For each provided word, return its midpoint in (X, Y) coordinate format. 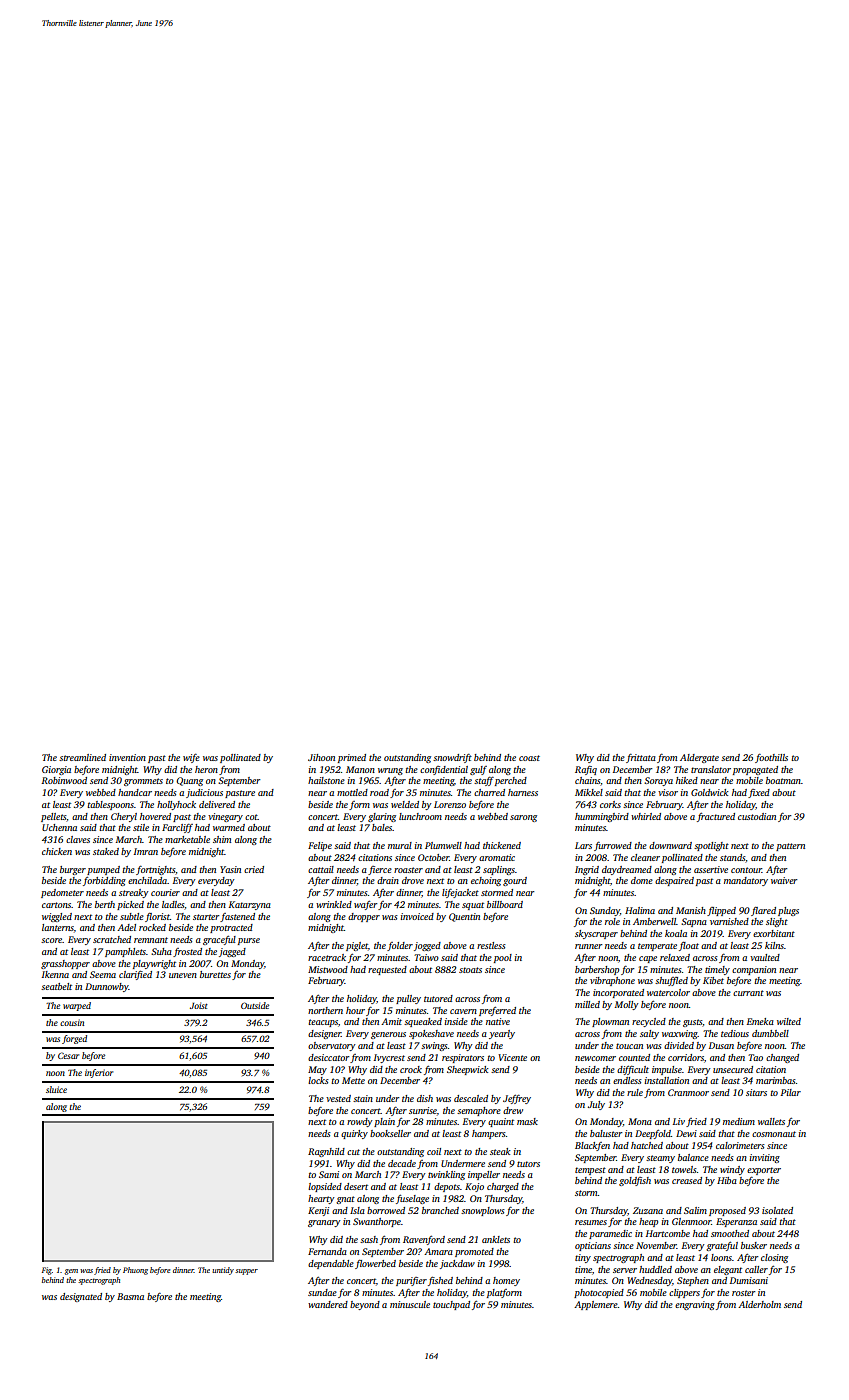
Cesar (68, 1055)
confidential (444, 770)
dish (425, 1098)
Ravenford (424, 1240)
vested (338, 1098)
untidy (223, 1271)
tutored (438, 998)
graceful (219, 940)
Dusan (721, 1045)
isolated (777, 1210)
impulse (667, 1070)
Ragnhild (326, 1152)
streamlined (82, 757)
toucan (629, 1046)
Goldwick (710, 792)
